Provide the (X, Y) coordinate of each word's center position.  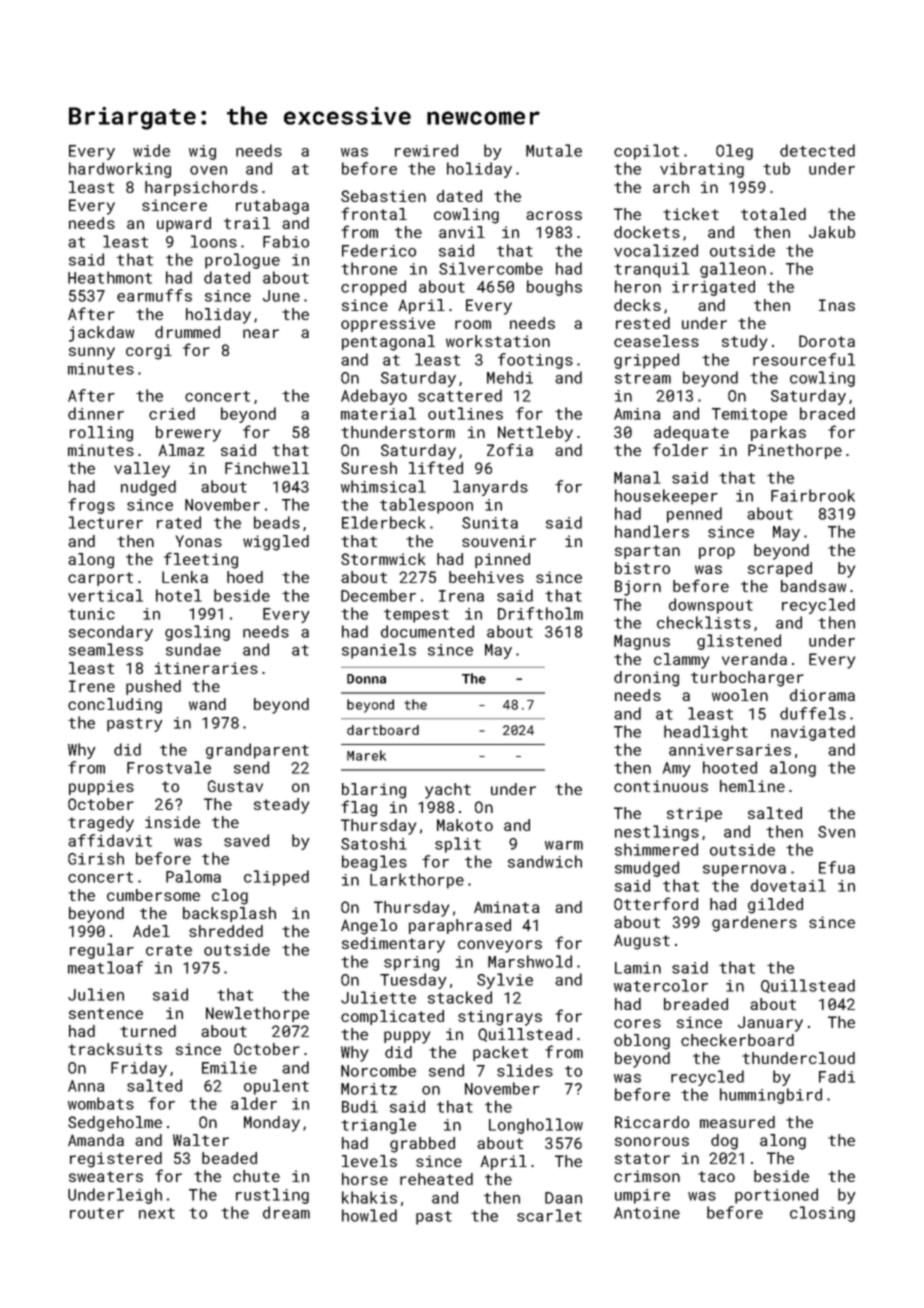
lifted (436, 467)
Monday (272, 1124)
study (744, 343)
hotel (179, 595)
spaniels (379, 651)
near (261, 333)
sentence (106, 1013)
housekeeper (666, 497)
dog (724, 1142)
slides (525, 1070)
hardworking (120, 170)
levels (369, 1161)
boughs (554, 288)
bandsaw (813, 586)
